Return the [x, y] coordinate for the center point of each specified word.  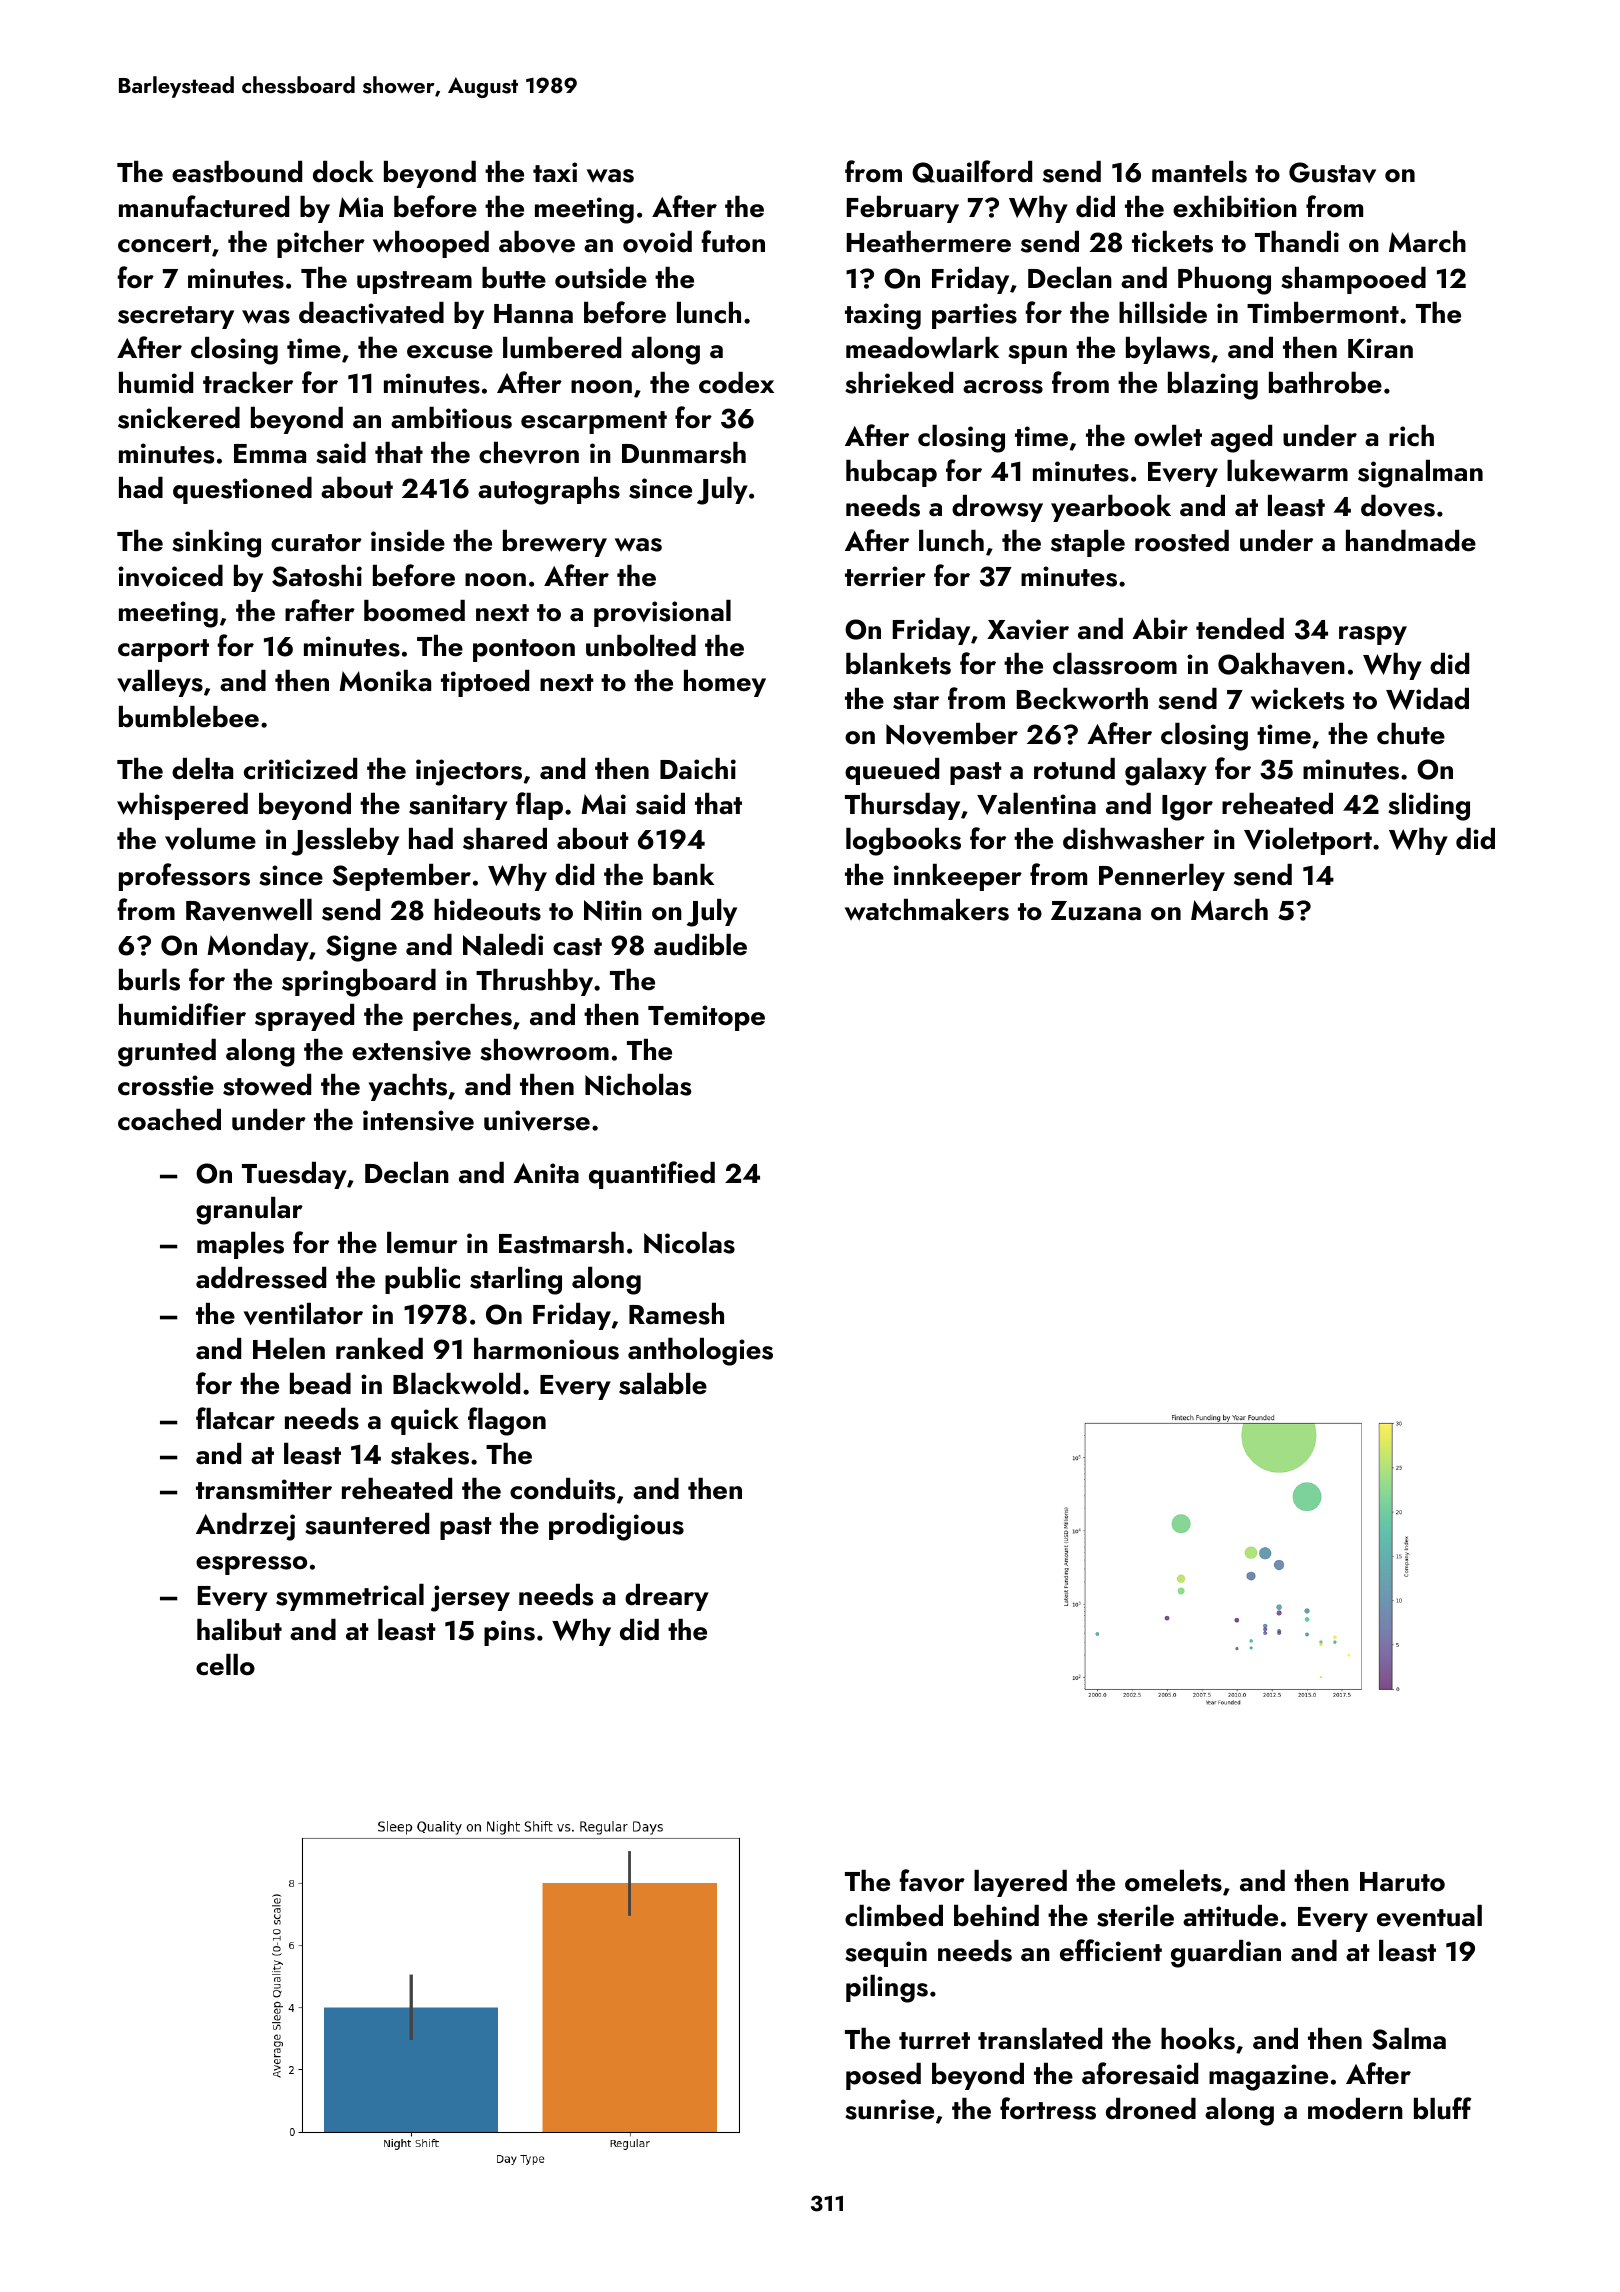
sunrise [889, 2109]
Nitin [613, 910]
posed [883, 2076]
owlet [1168, 436]
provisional [662, 613]
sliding [1429, 807]
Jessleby [345, 842]
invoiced [170, 576]
